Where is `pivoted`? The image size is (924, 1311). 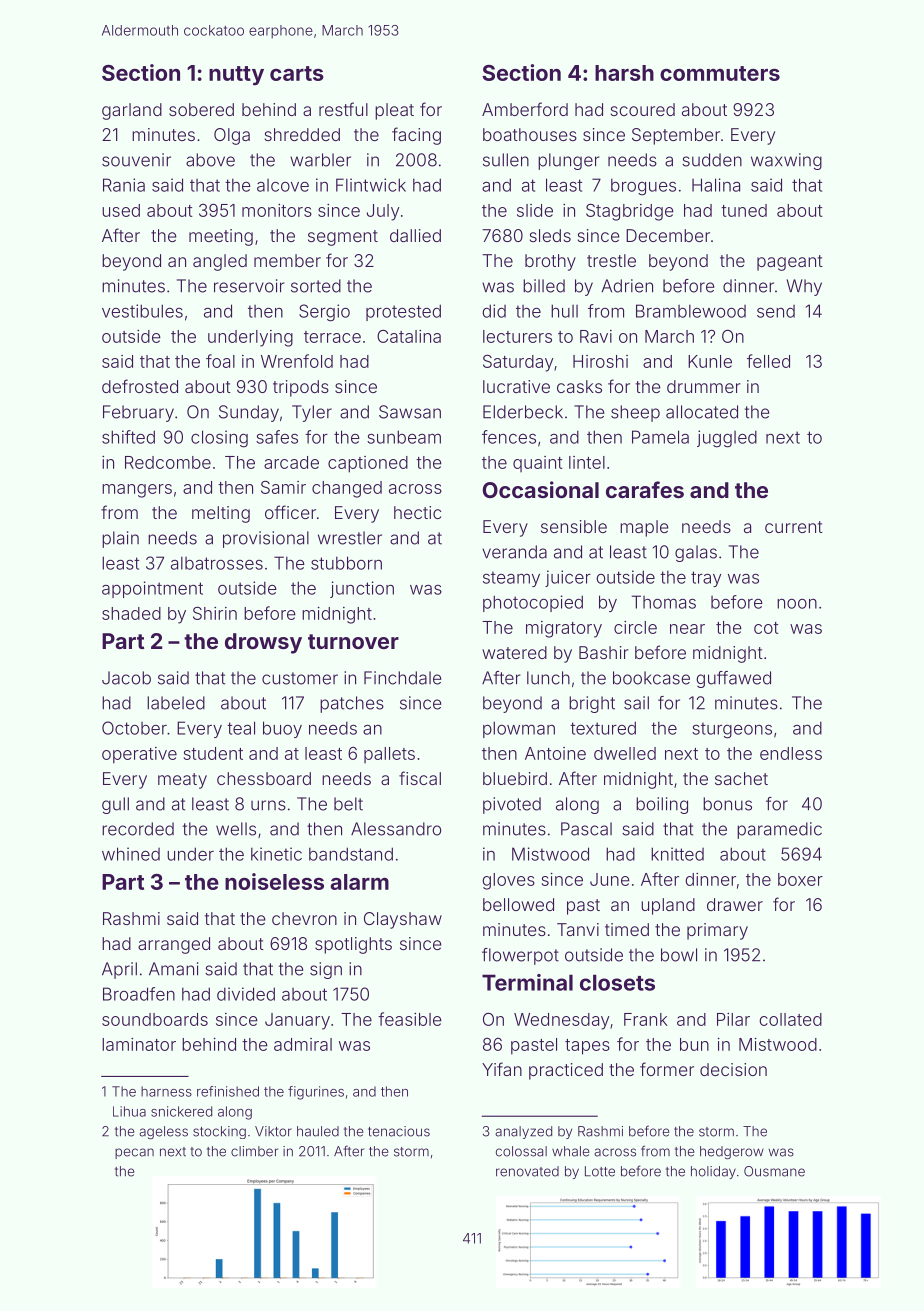
pivoted is located at coordinates (512, 805).
